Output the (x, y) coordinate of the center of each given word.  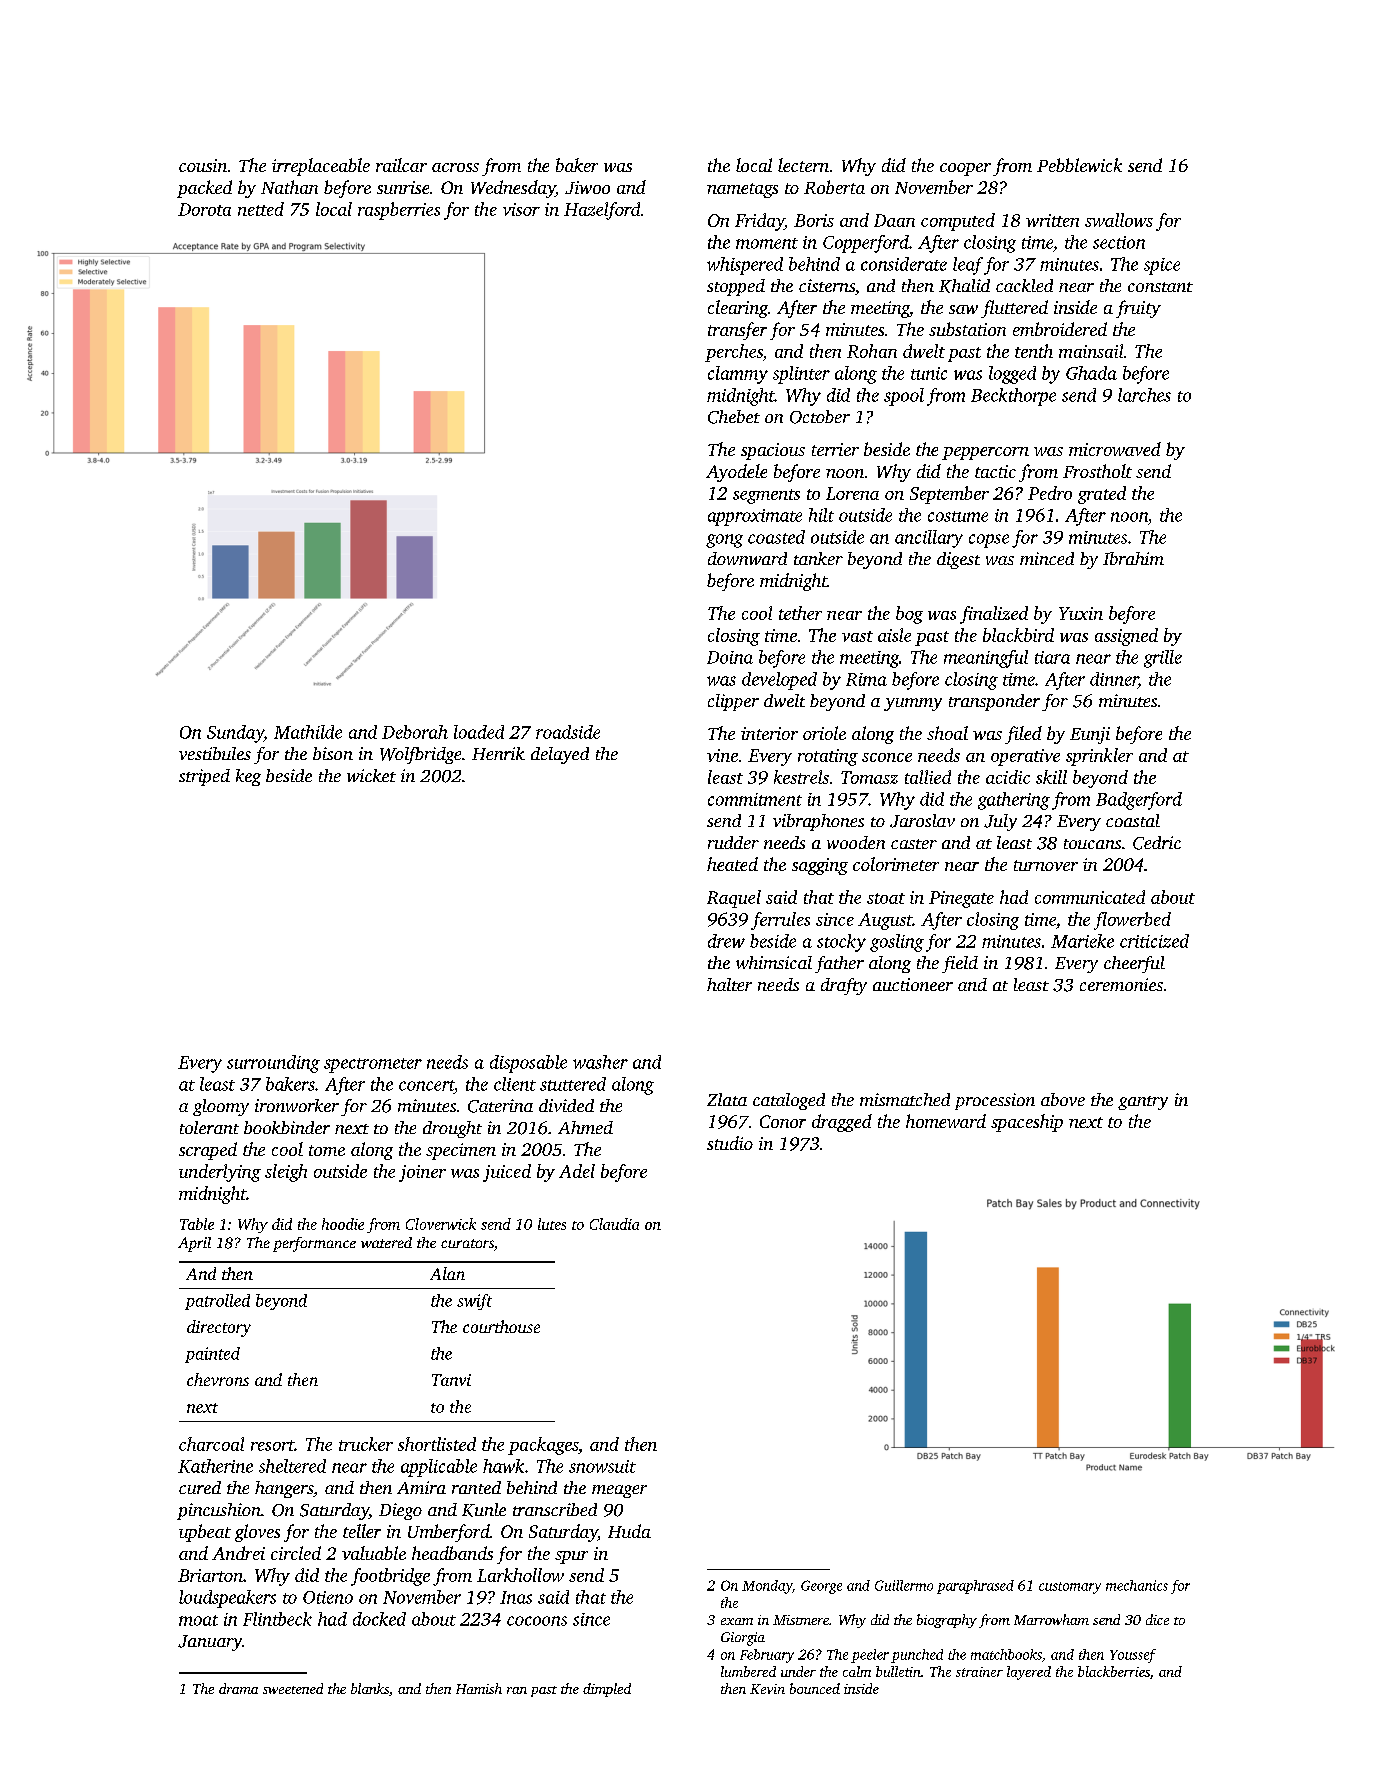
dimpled (607, 1690)
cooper (965, 169)
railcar (401, 165)
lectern (803, 165)
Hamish (479, 1688)
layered (1029, 1673)
